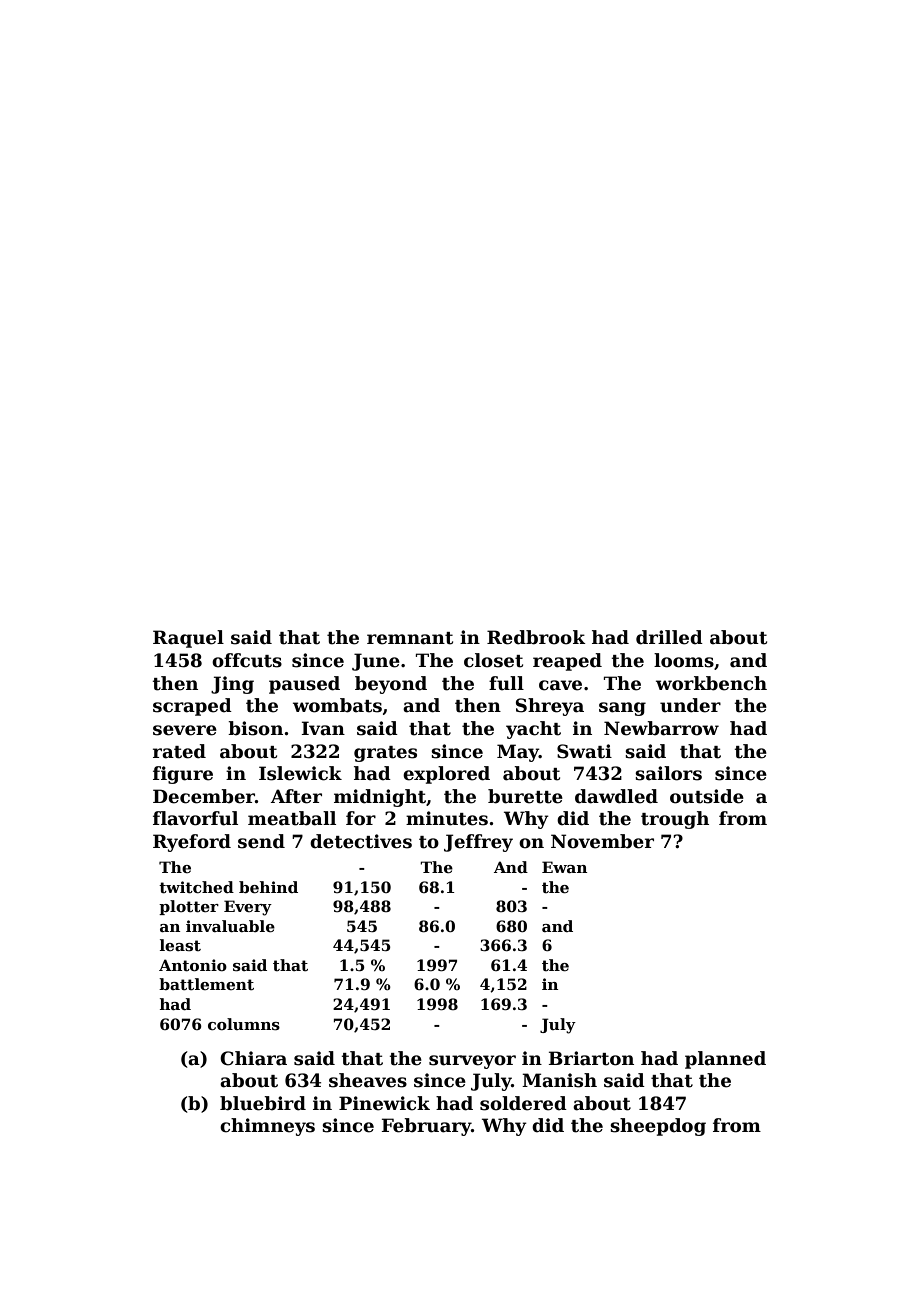 Image resolution: width=920 pixels, height=1305 pixels. I want to click on December, so click(204, 796).
